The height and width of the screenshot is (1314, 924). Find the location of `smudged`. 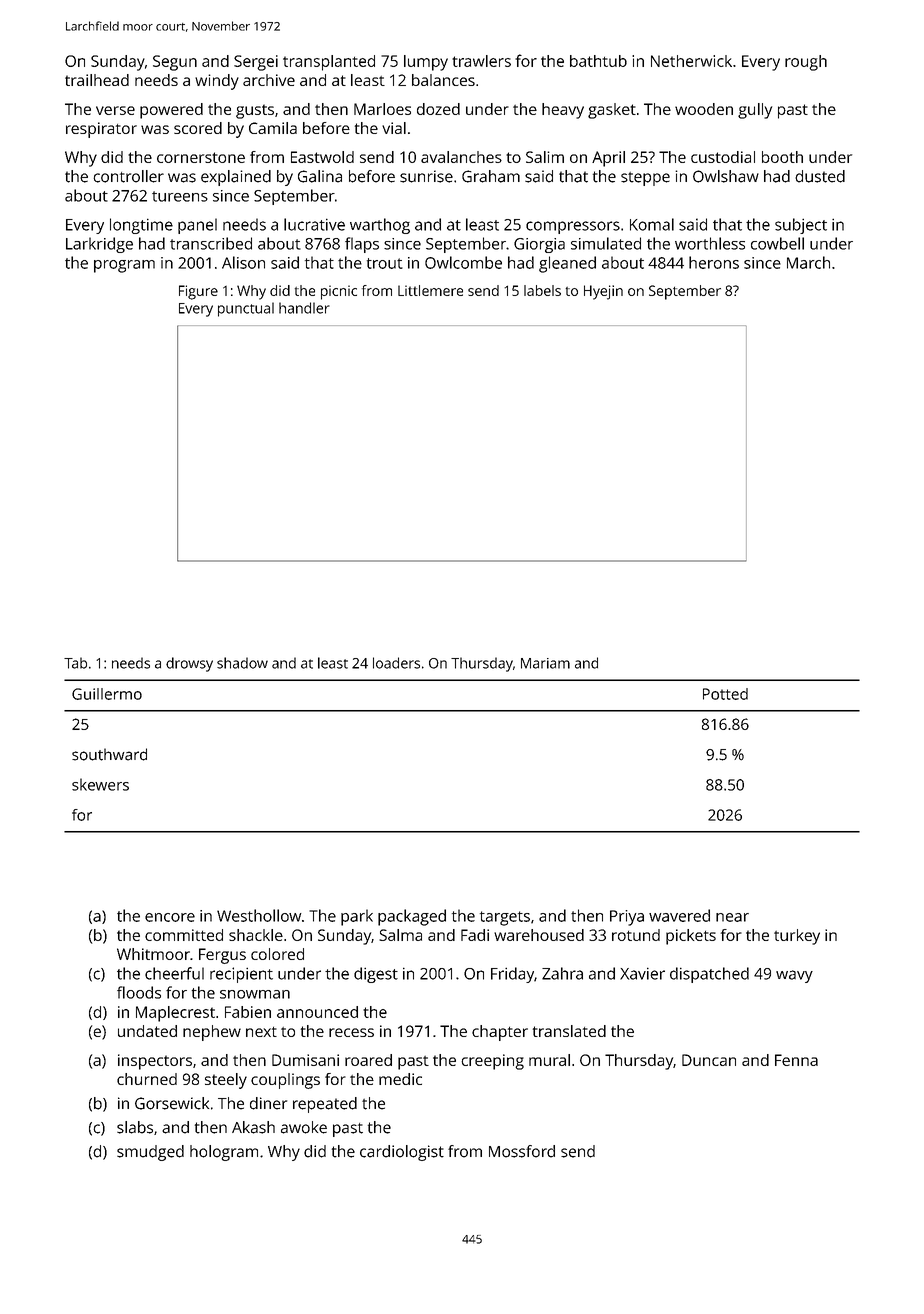

smudged is located at coordinates (150, 1153).
